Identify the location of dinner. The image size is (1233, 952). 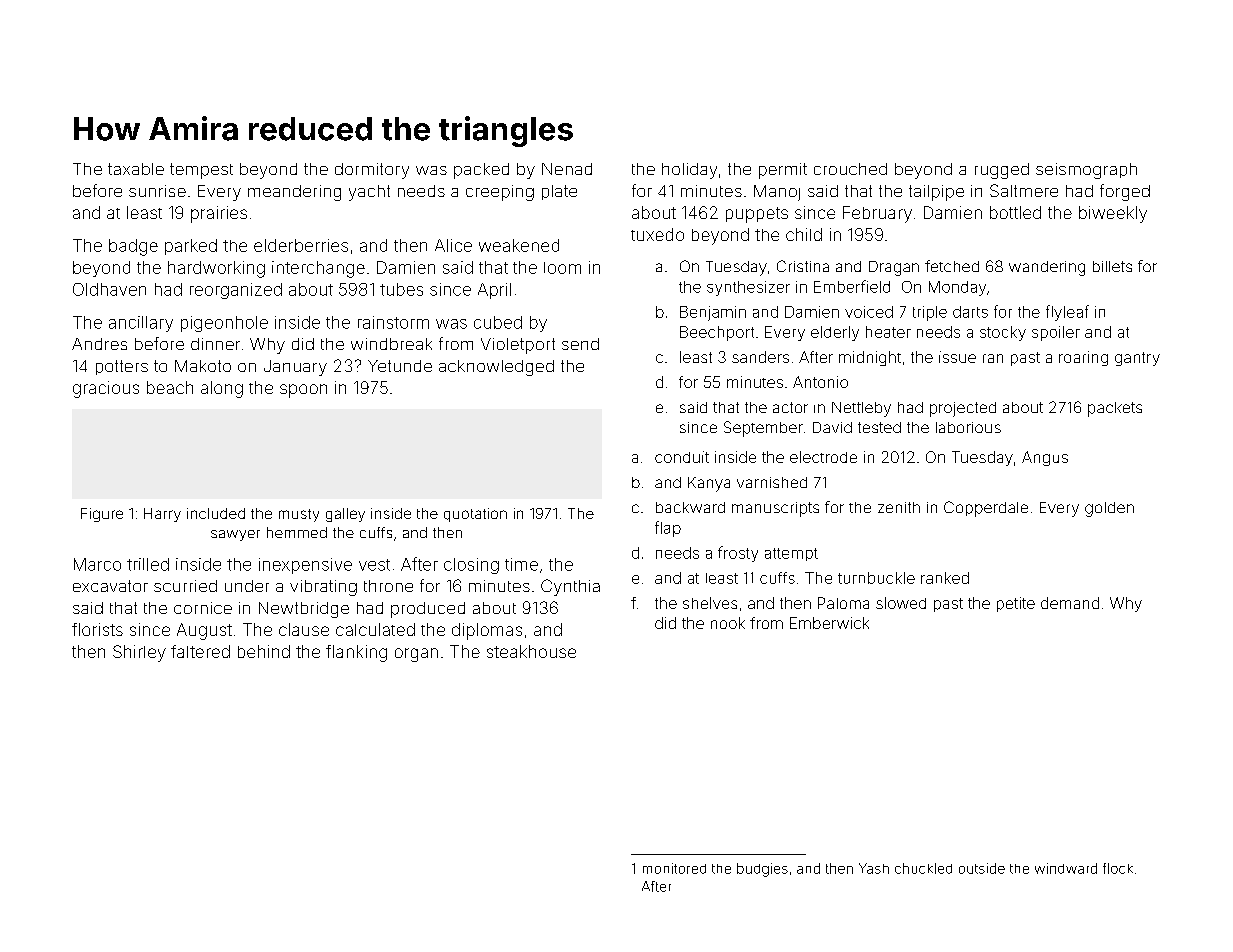
(215, 344).
